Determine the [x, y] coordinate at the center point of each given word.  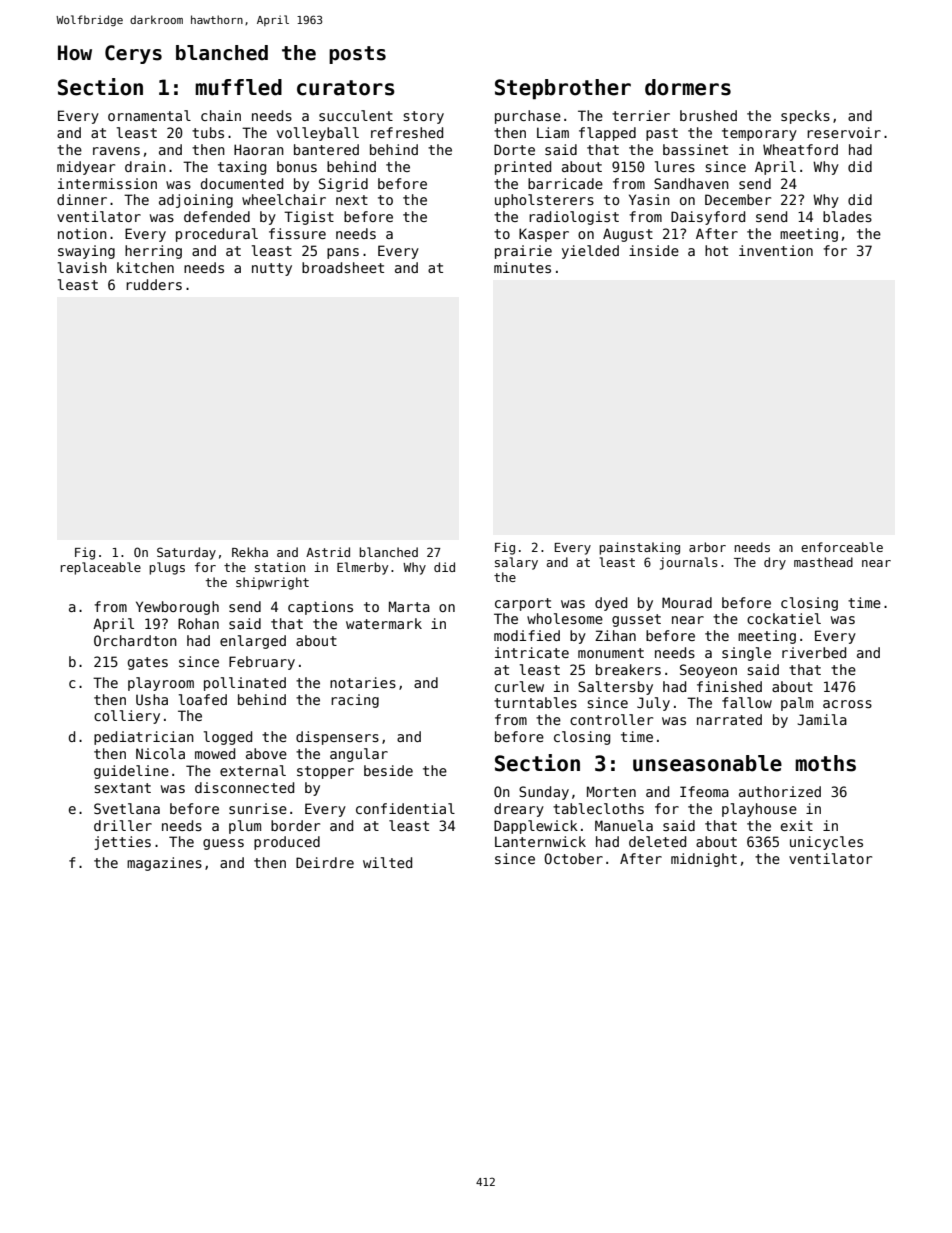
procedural [217, 235]
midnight [704, 860]
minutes [522, 267]
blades [847, 216]
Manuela [624, 825]
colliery [127, 717]
